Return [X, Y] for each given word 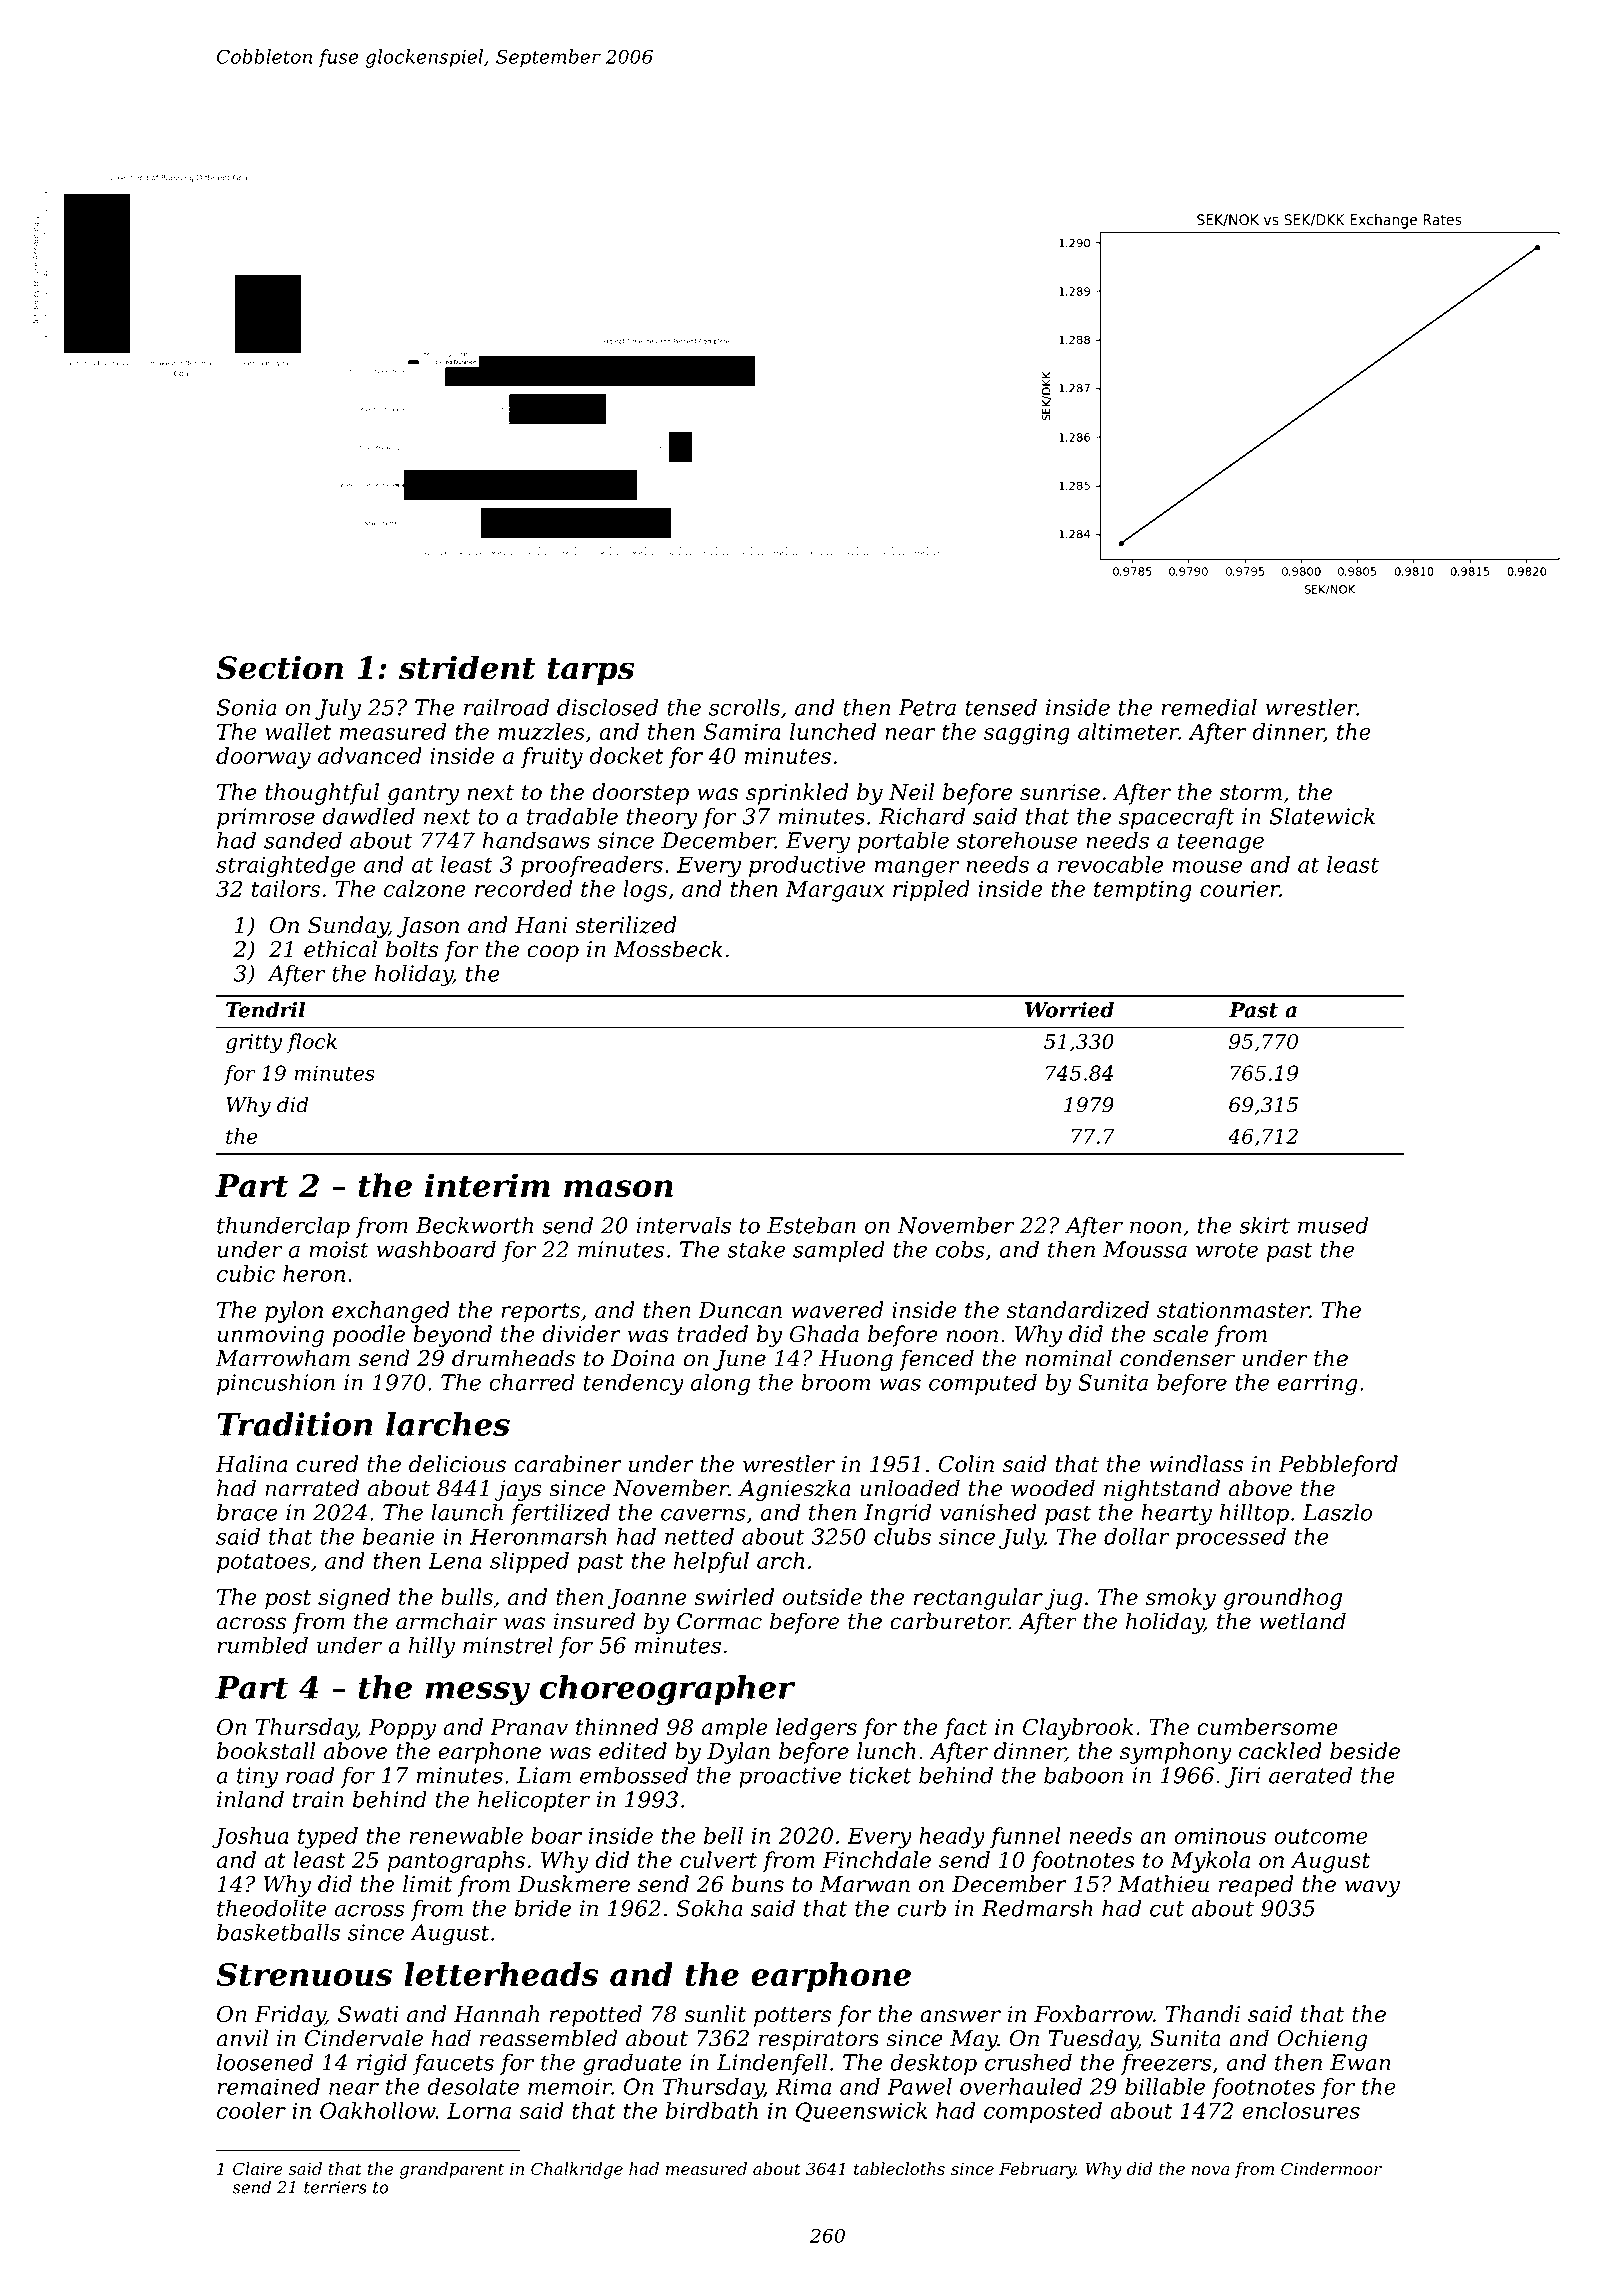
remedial [1209, 707]
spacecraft [1176, 818]
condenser [1177, 1358]
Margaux [834, 891]
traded [712, 1334]
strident [467, 667]
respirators [819, 2040]
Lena [455, 1560]
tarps [591, 672]
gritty [254, 1044]
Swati [368, 2014]
